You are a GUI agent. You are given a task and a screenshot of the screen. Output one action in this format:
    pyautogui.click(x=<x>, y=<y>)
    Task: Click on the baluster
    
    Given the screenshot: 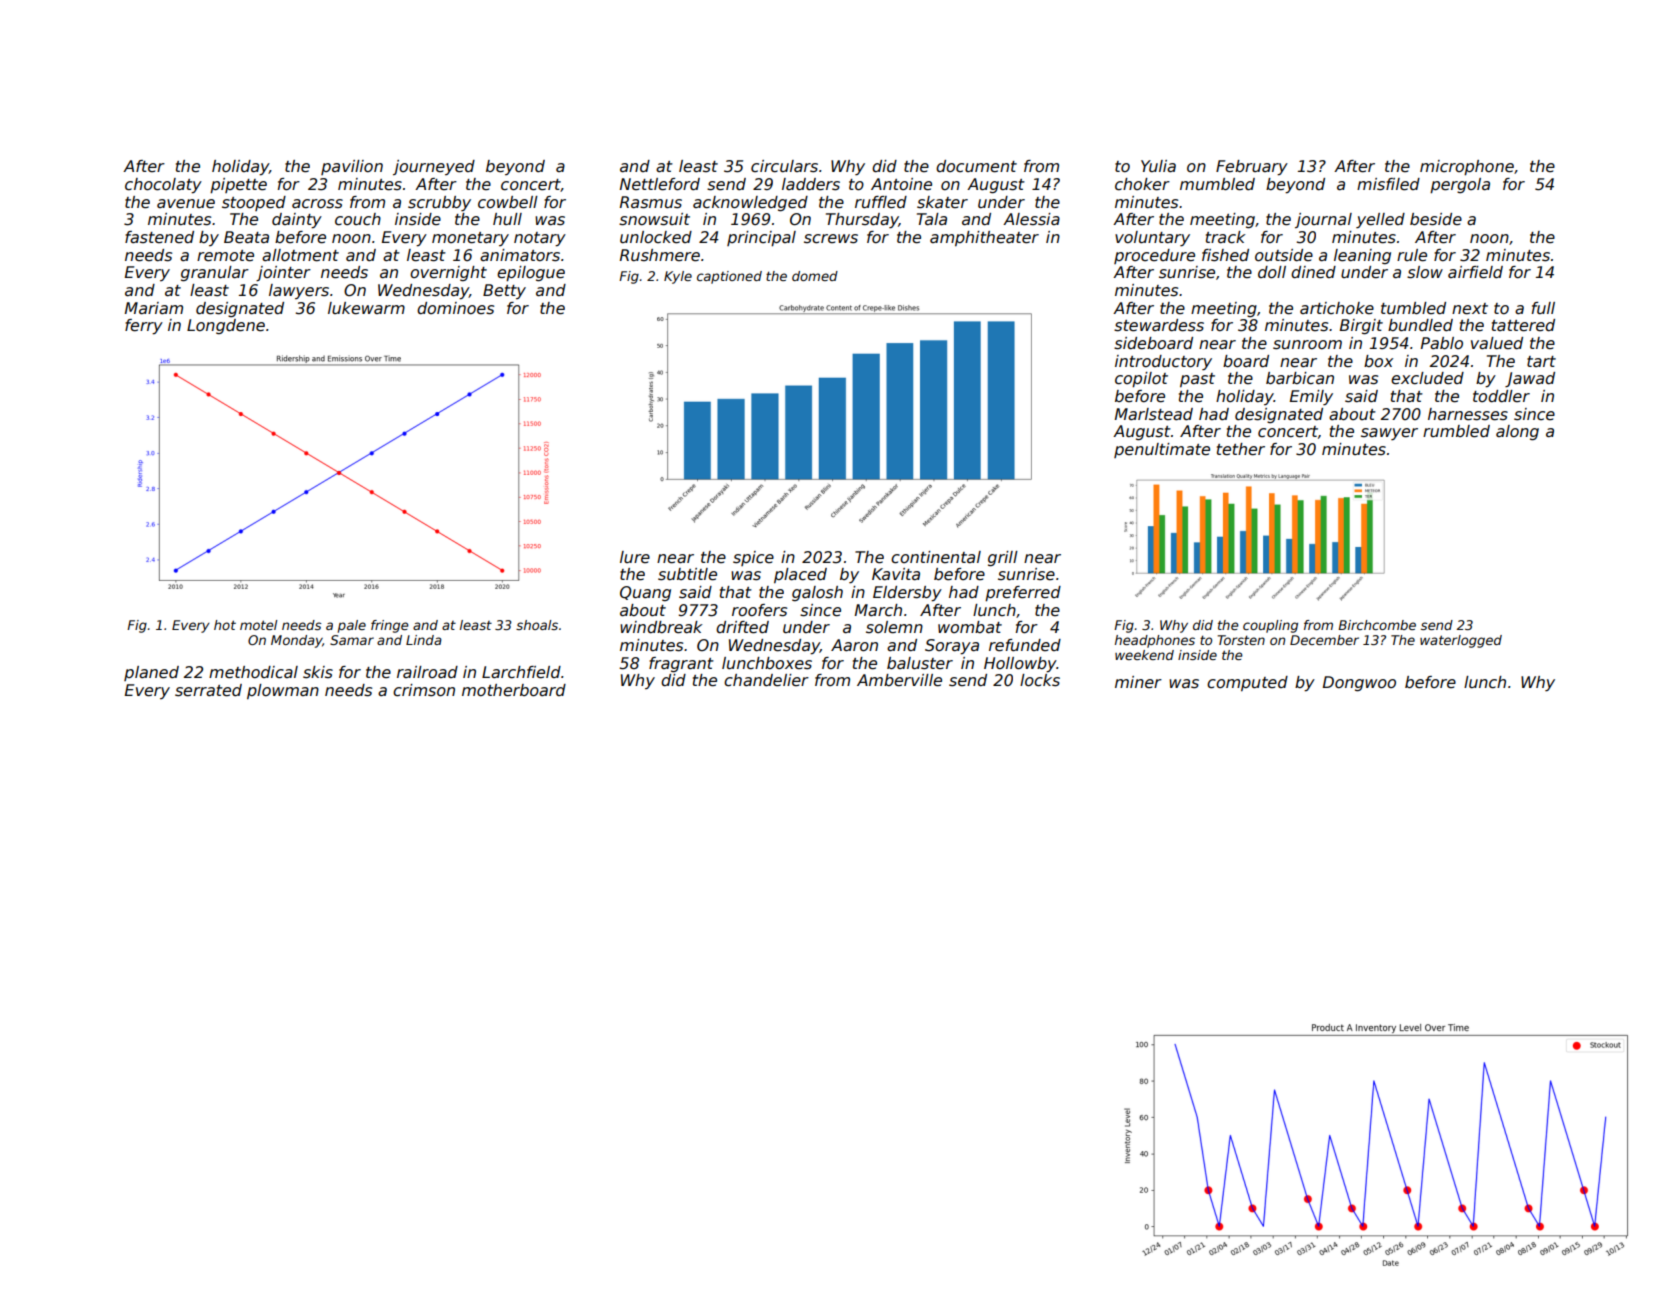 What is the action you would take?
    pyautogui.click(x=920, y=663)
